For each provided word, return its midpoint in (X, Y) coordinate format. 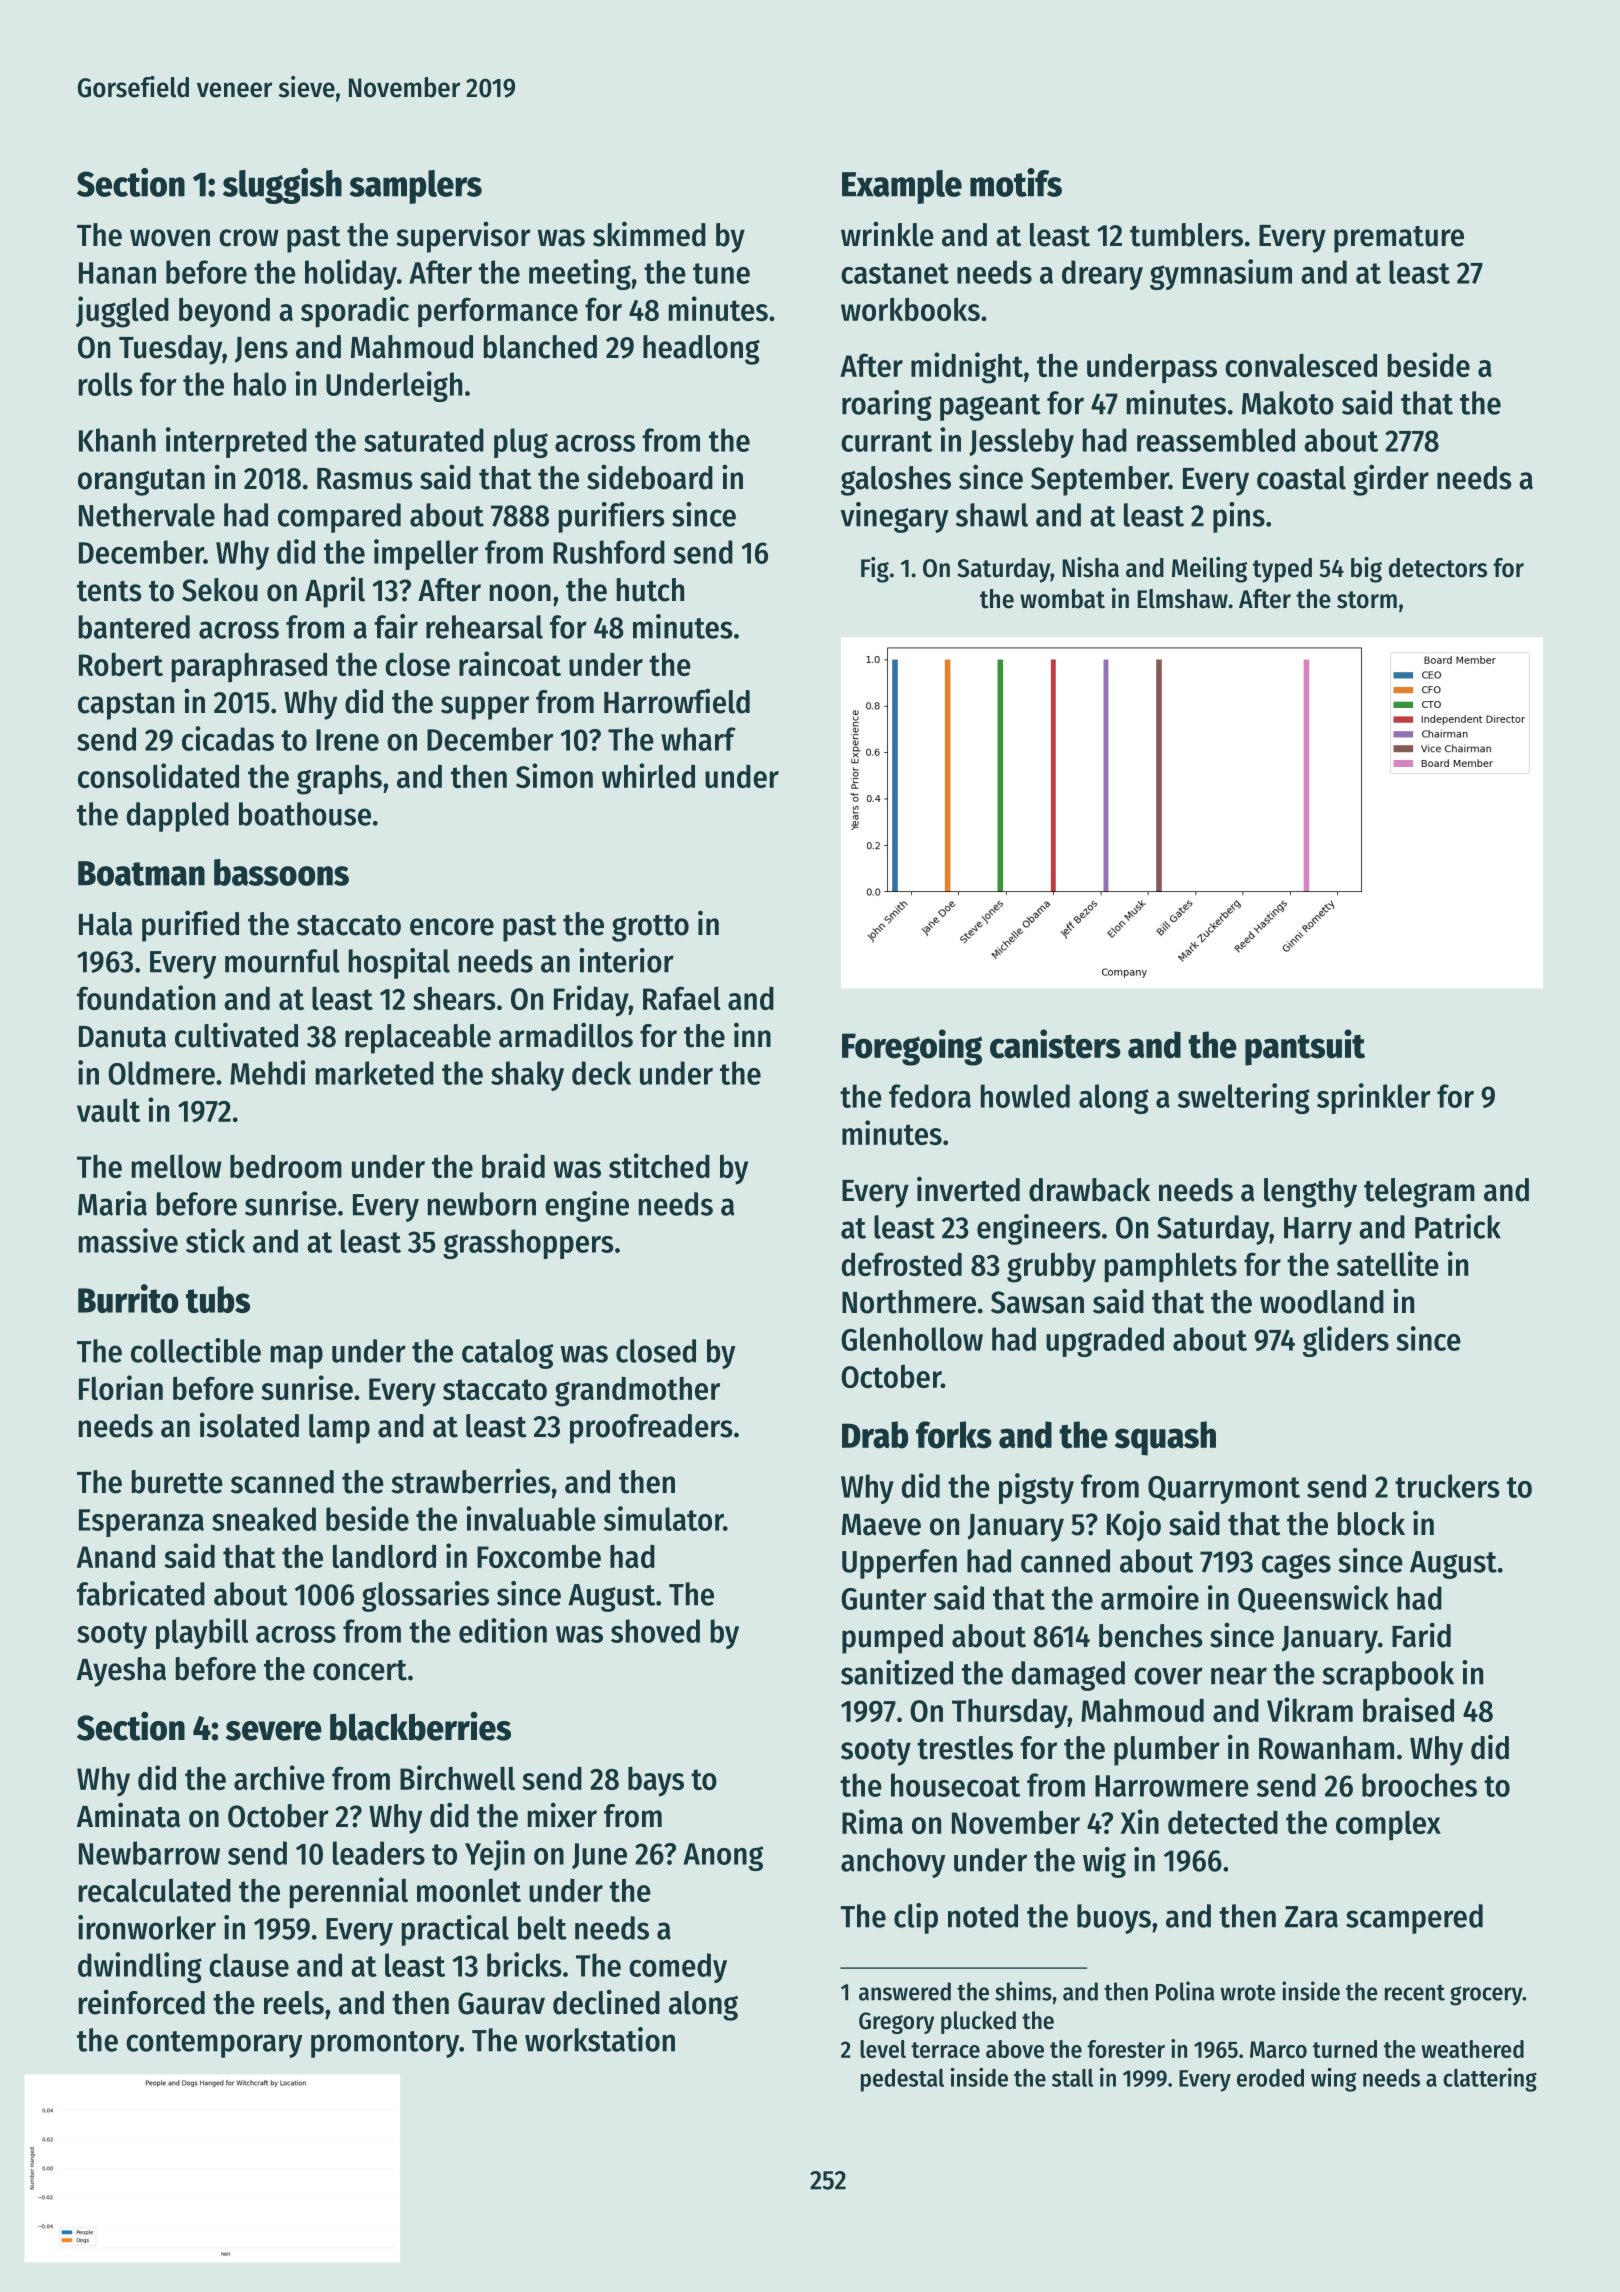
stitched (659, 1165)
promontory (385, 2044)
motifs (1016, 182)
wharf (698, 739)
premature (1399, 239)
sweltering (1244, 1098)
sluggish (282, 186)
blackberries (420, 1726)
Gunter (884, 1599)
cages (1296, 1566)
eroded (1270, 2078)
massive (128, 1240)
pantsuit (1305, 1047)
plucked (978, 2022)
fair (396, 626)
